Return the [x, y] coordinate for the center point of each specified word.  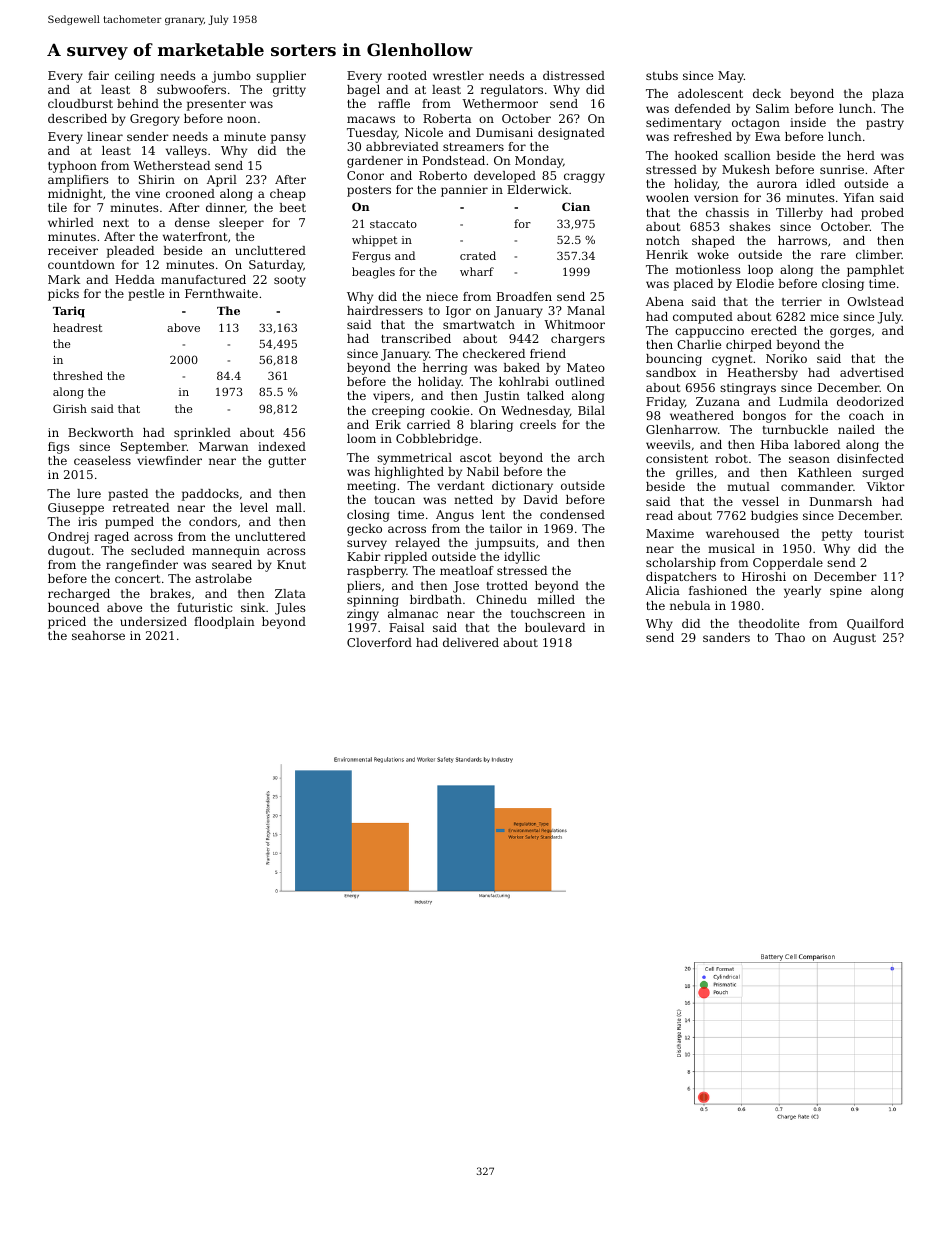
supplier [281, 77]
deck [767, 93]
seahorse [98, 635]
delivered [471, 642]
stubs [662, 75]
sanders [726, 637]
